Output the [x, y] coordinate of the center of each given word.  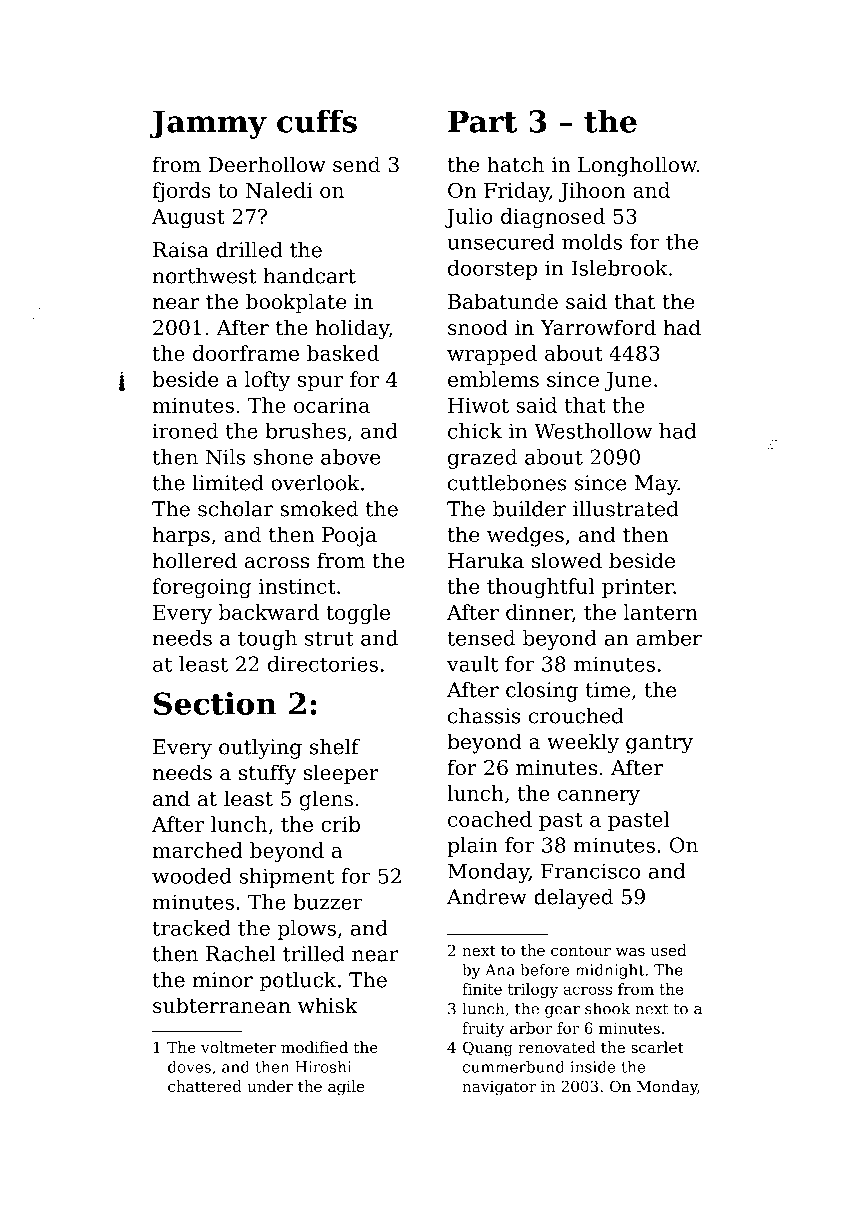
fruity [483, 1029]
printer [638, 588]
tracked [191, 928]
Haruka [486, 560]
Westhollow [593, 431]
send [356, 164]
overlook [315, 483]
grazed [482, 459]
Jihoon [592, 192]
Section [215, 703]
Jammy [208, 124]
